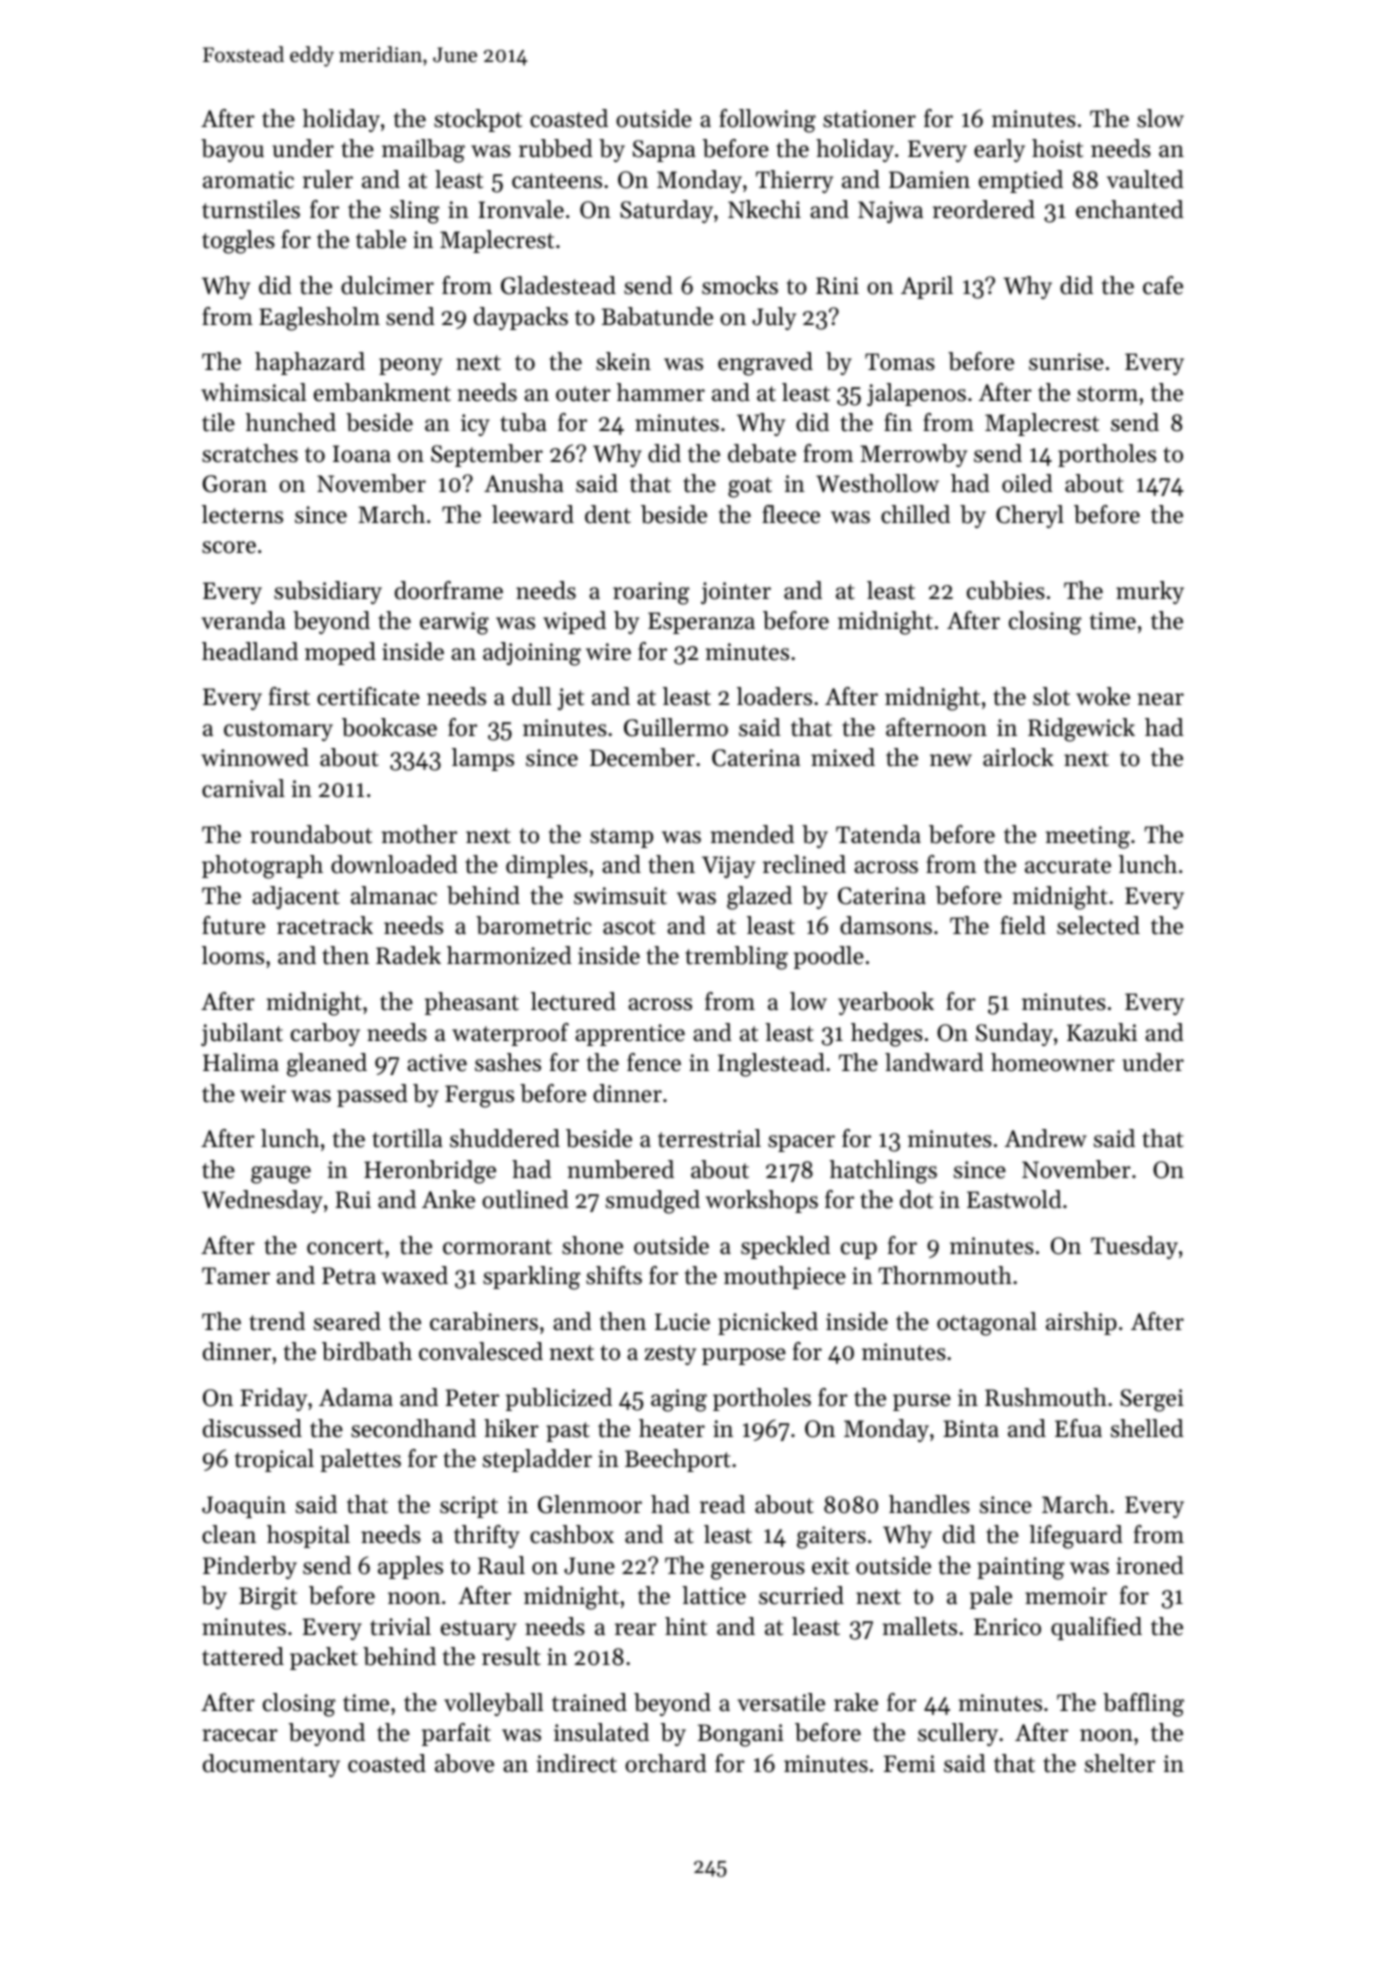 This screenshot has height=1969, width=1386. I want to click on following, so click(767, 121).
